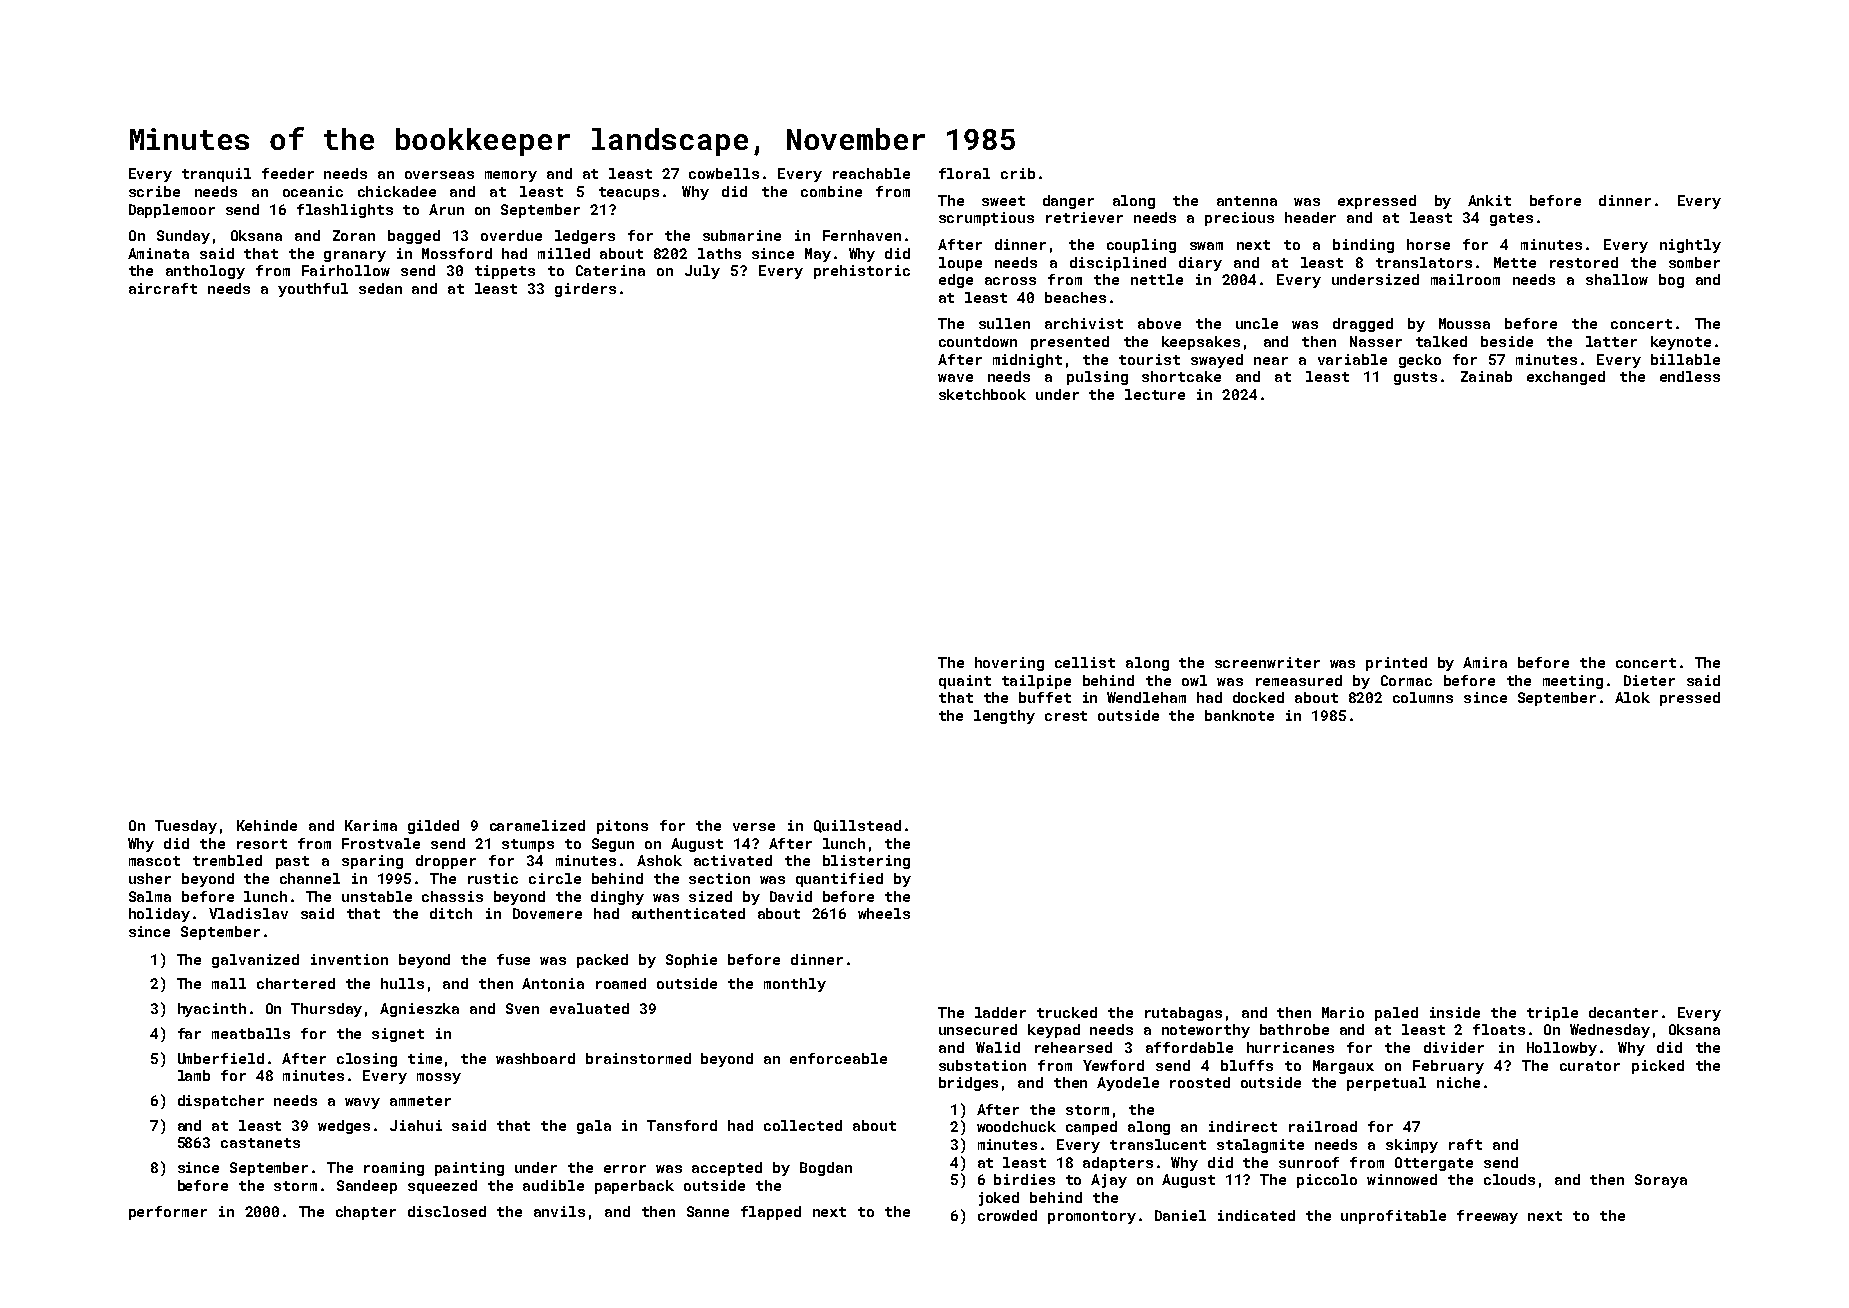  What do you see at coordinates (1092, 1217) in the screenshot?
I see `promontory` at bounding box center [1092, 1217].
